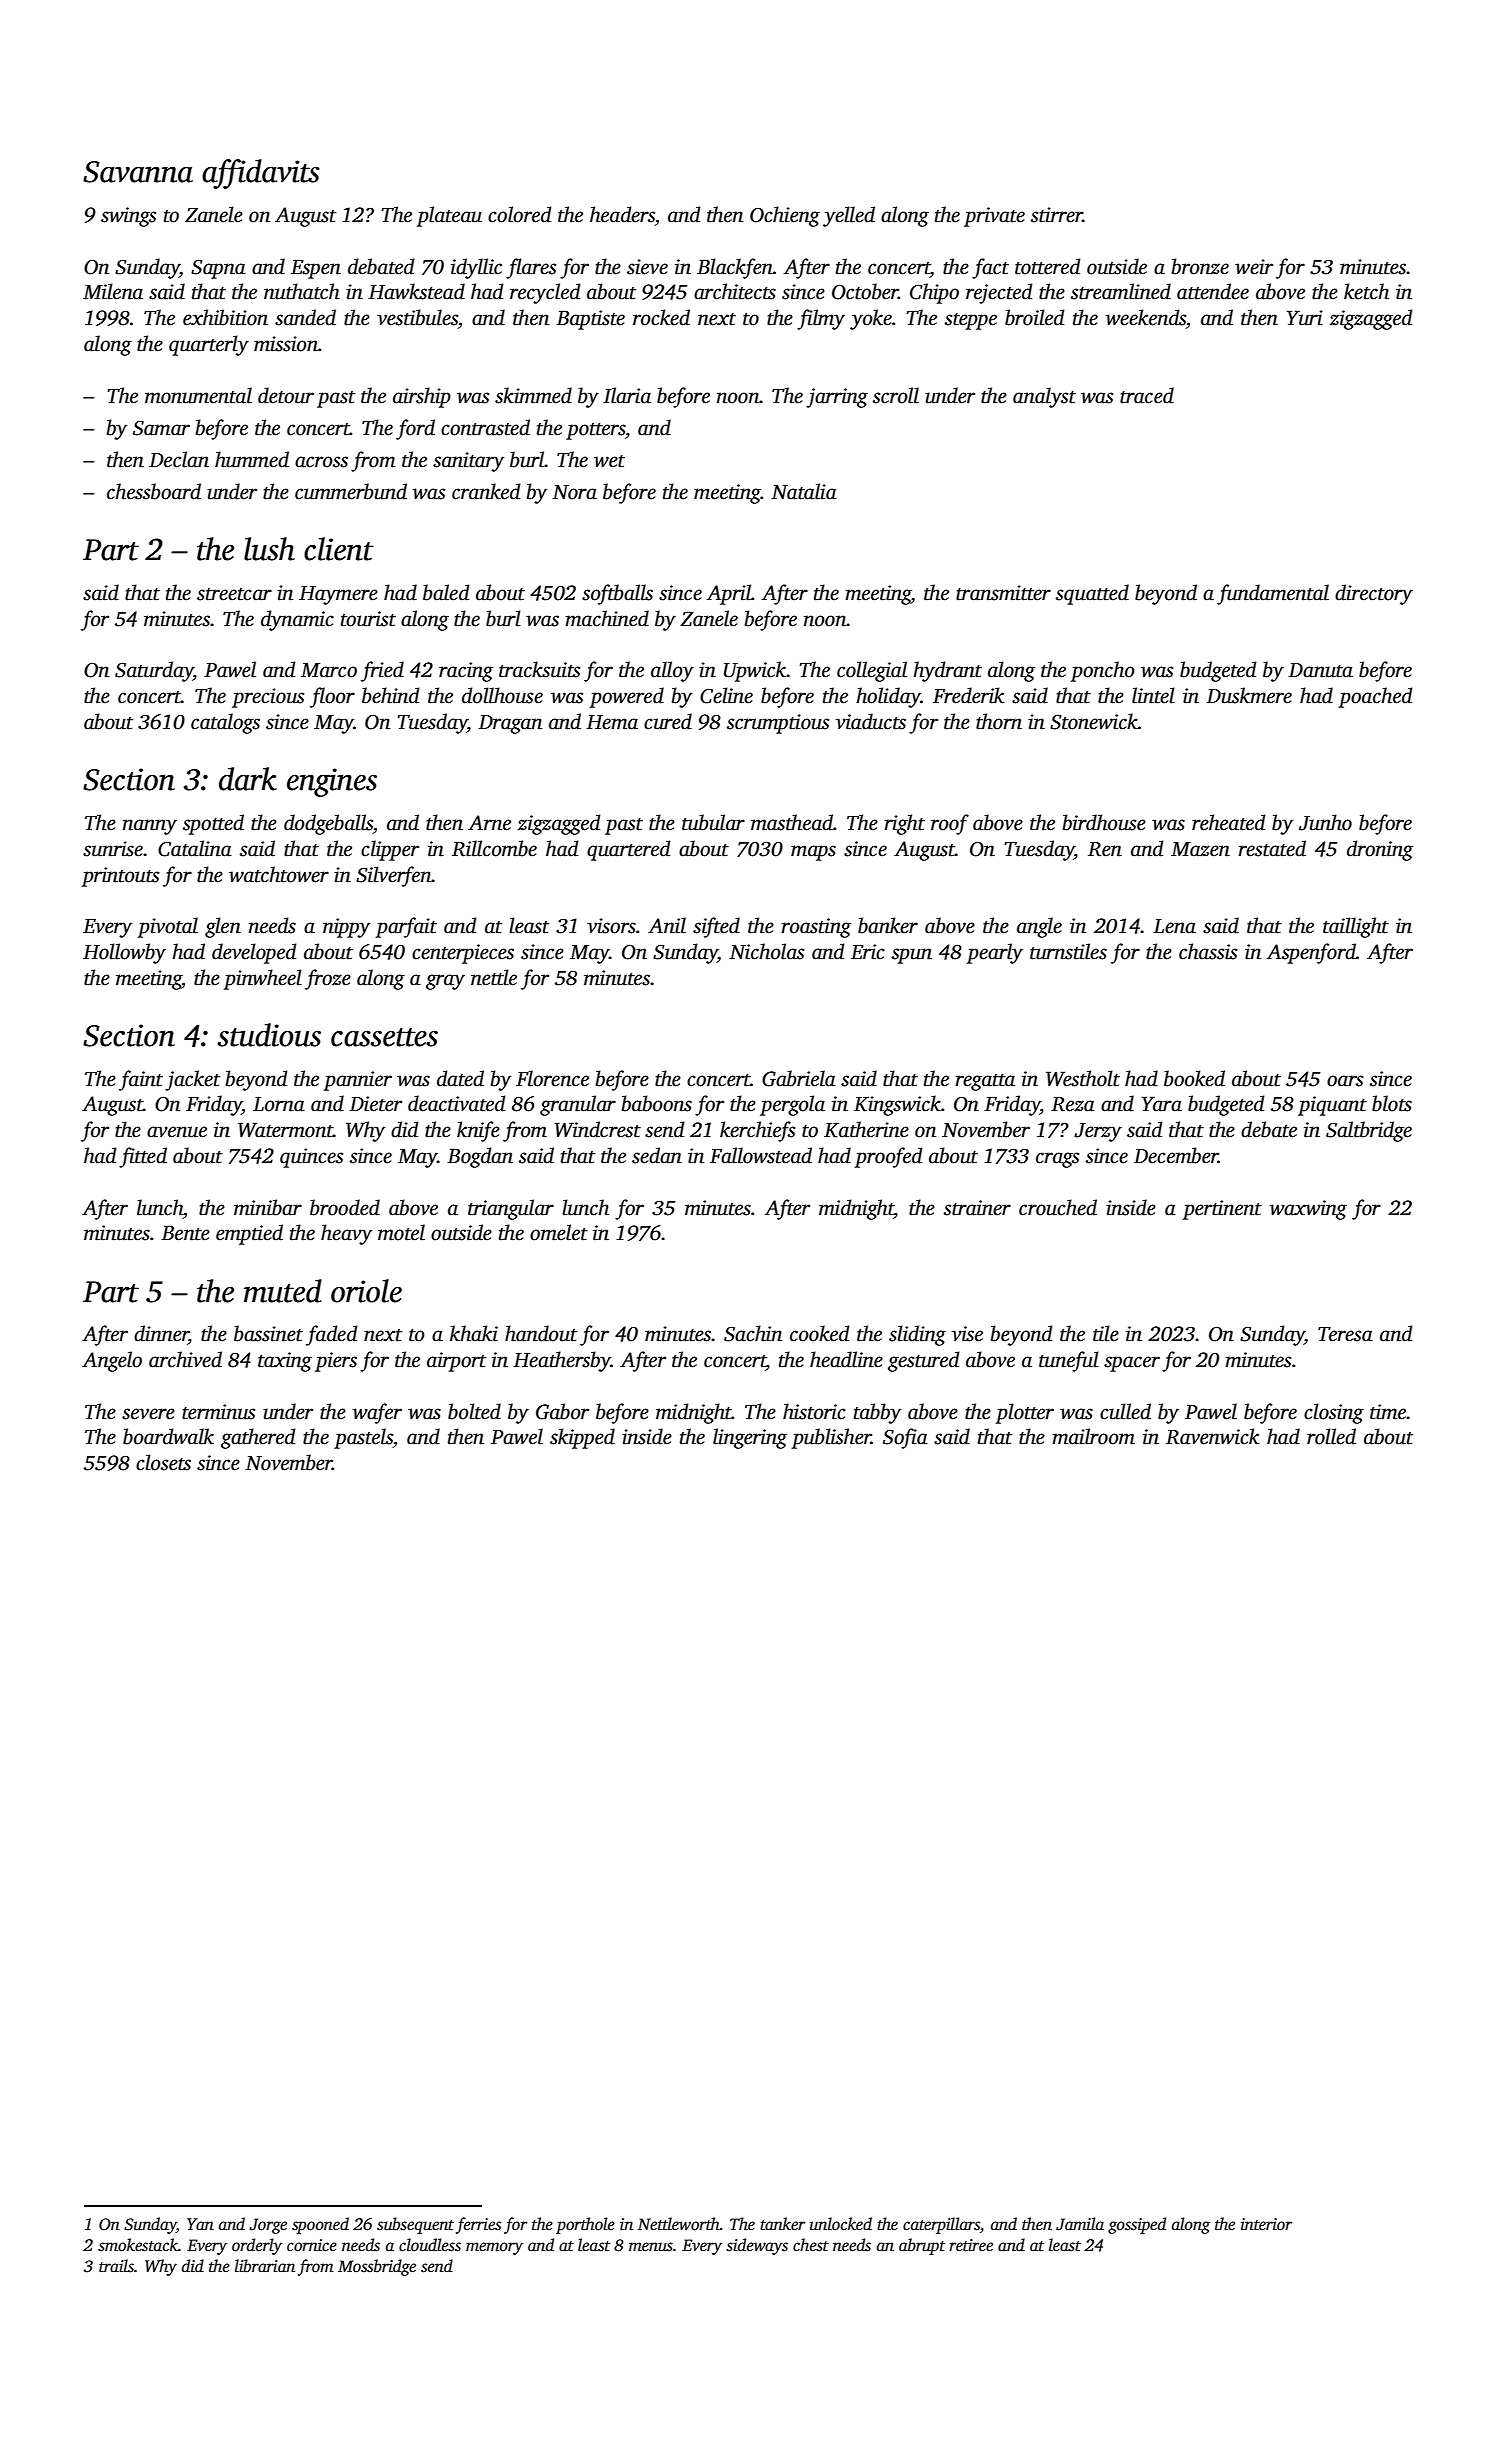 Image resolution: width=1496 pixels, height=2464 pixels. I want to click on headers, so click(622, 214).
